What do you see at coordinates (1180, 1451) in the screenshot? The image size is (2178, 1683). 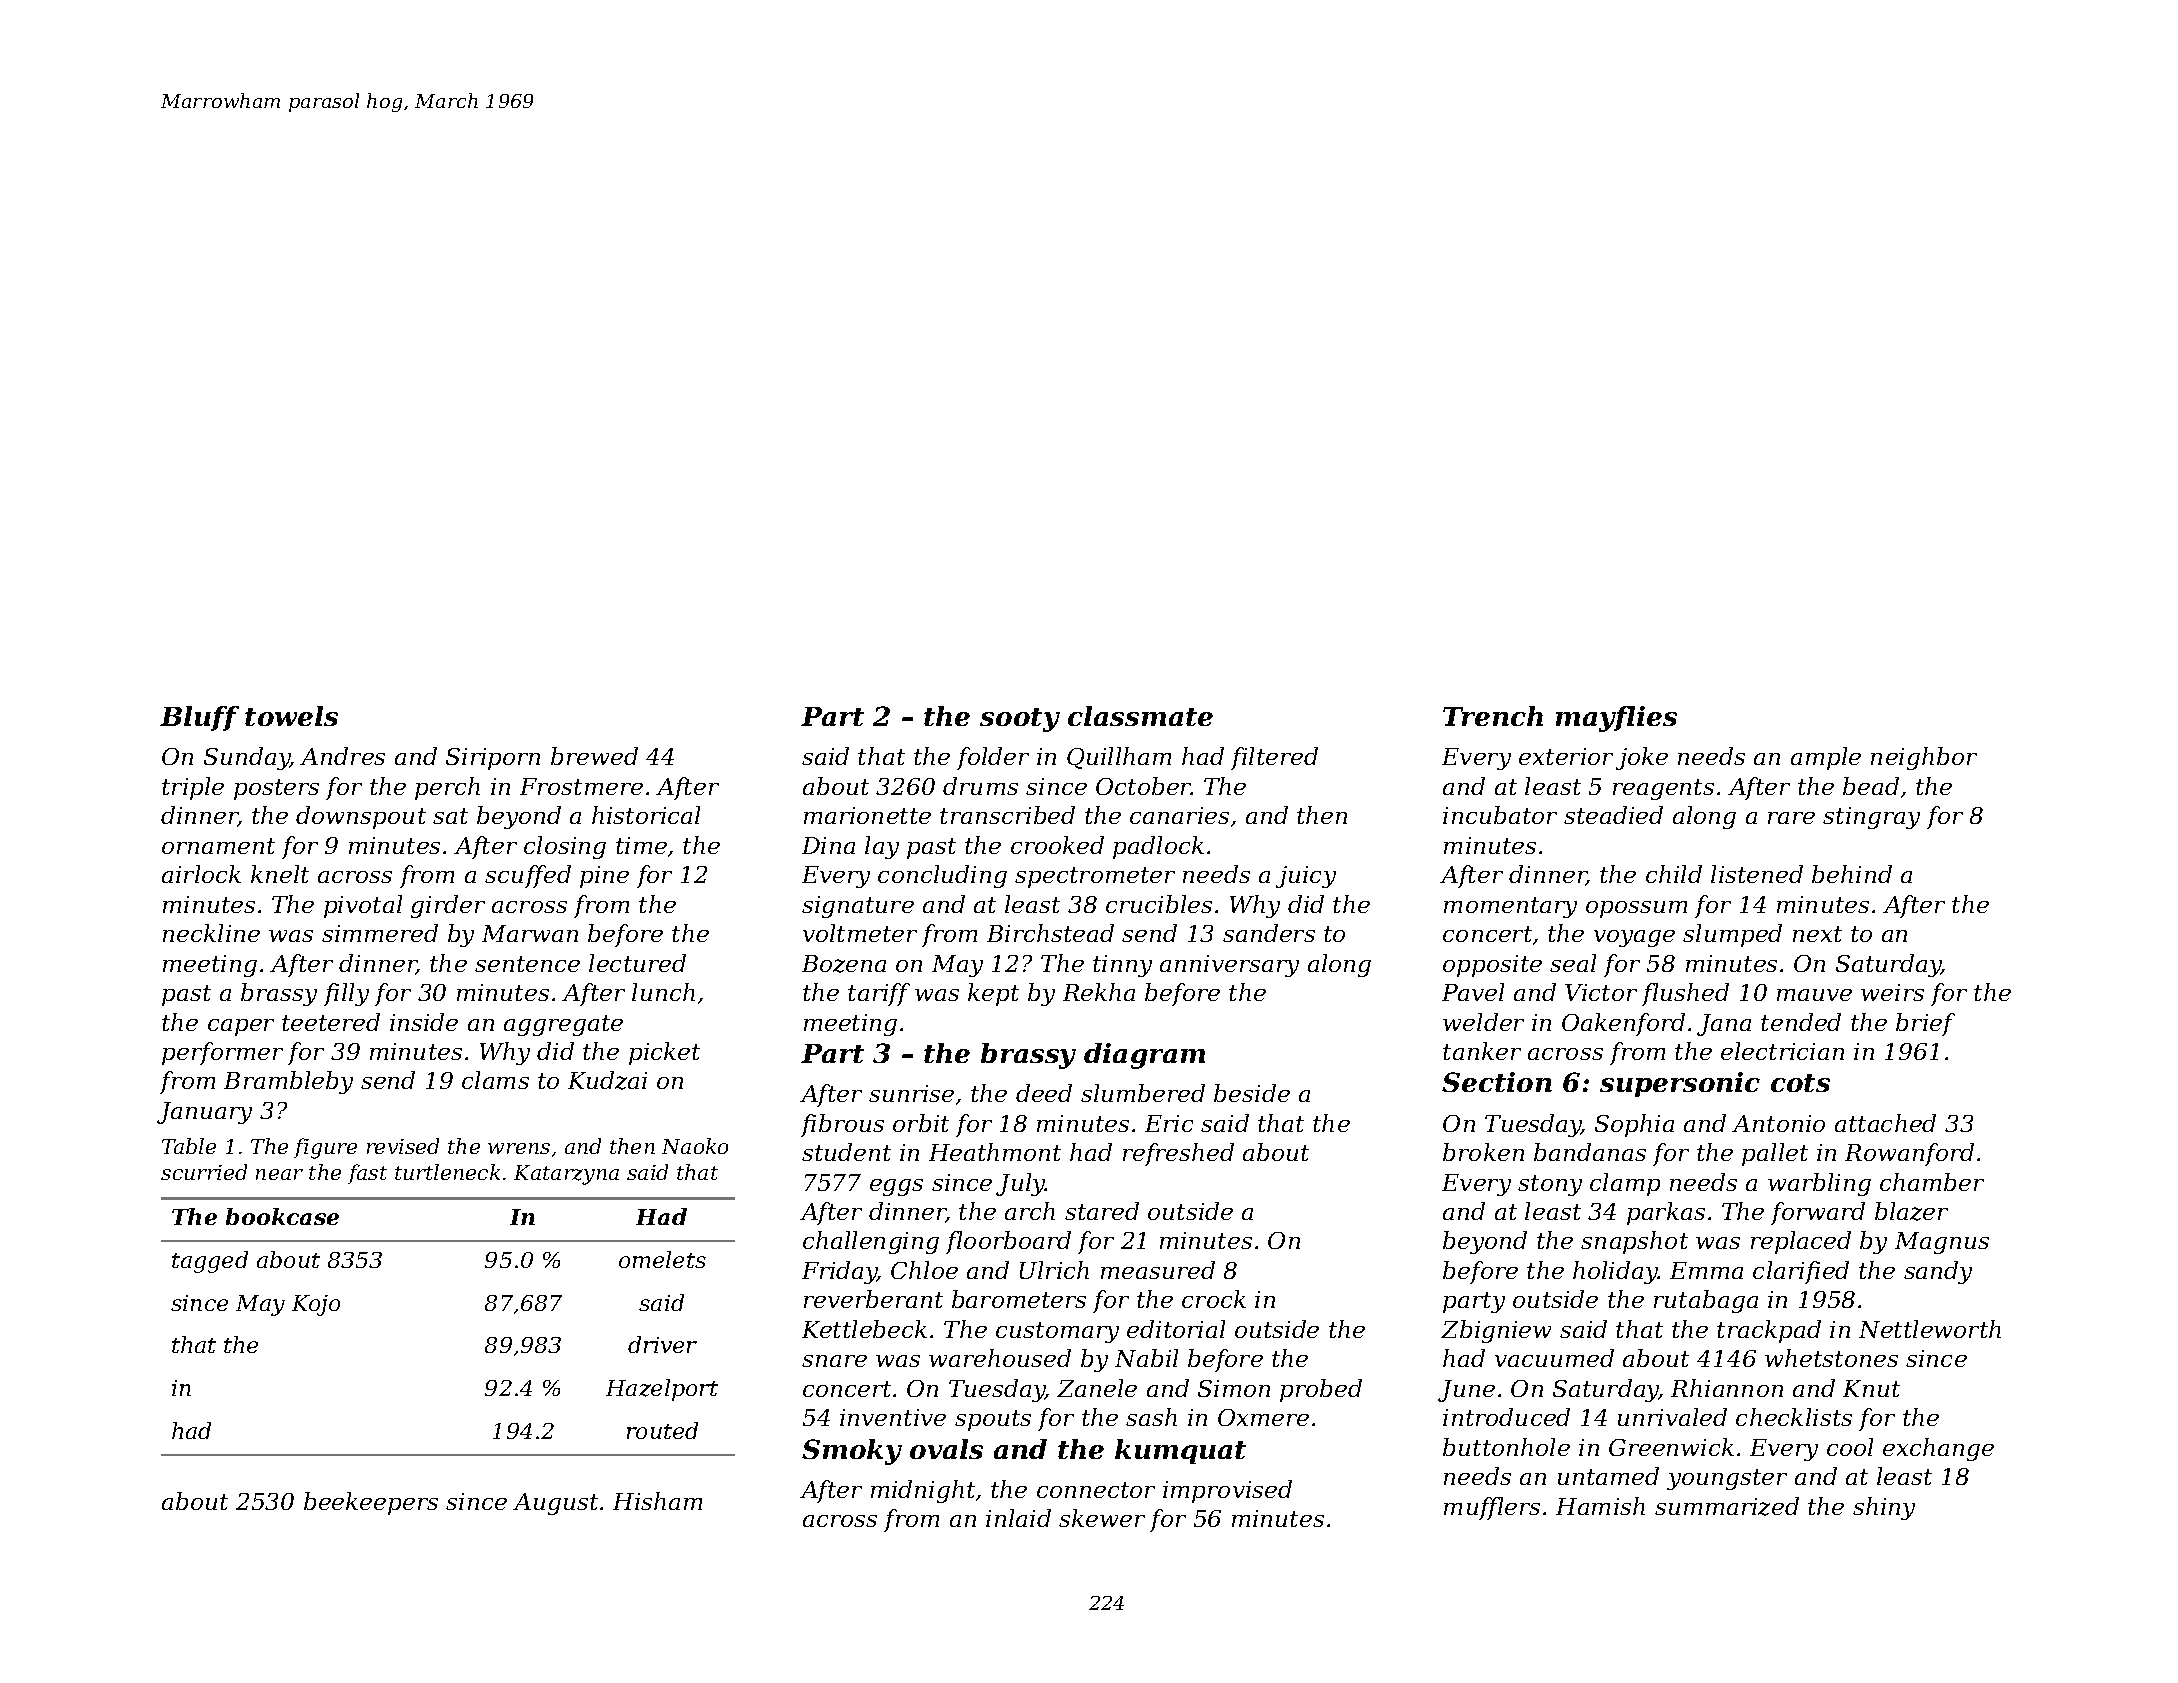 I see `kumquat` at bounding box center [1180, 1451].
